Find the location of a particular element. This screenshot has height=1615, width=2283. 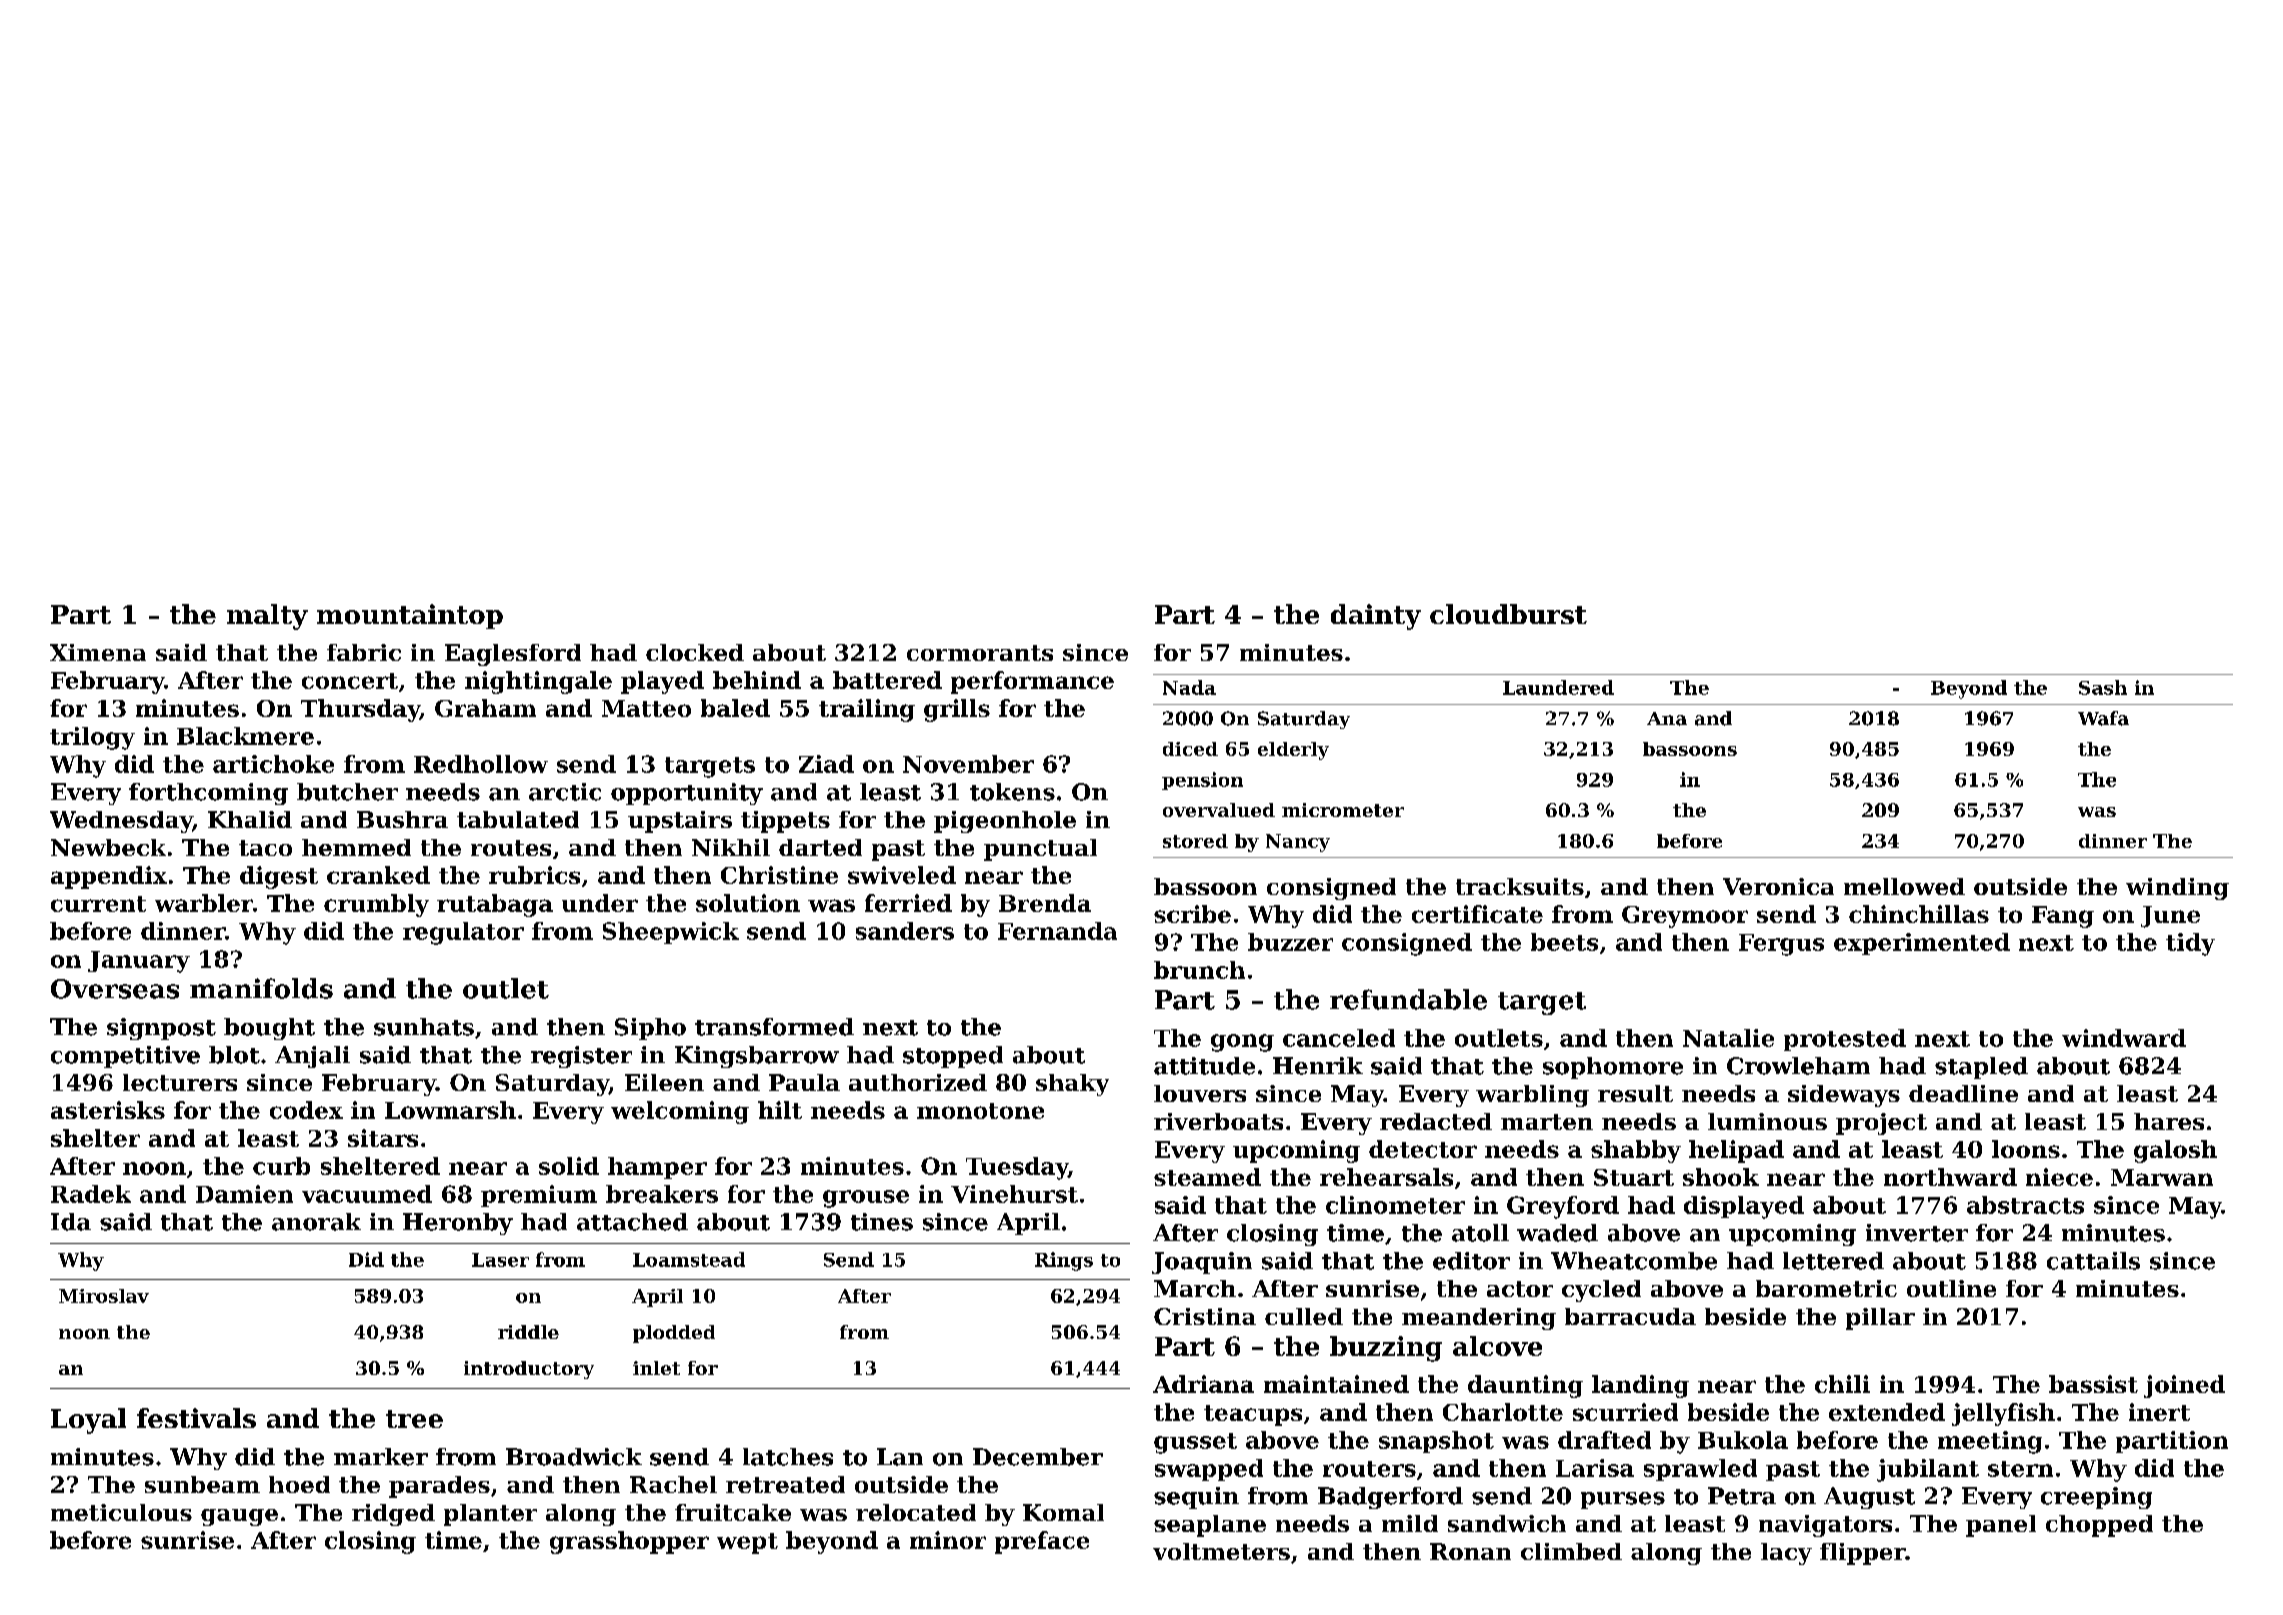

Sash is located at coordinates (2103, 687).
